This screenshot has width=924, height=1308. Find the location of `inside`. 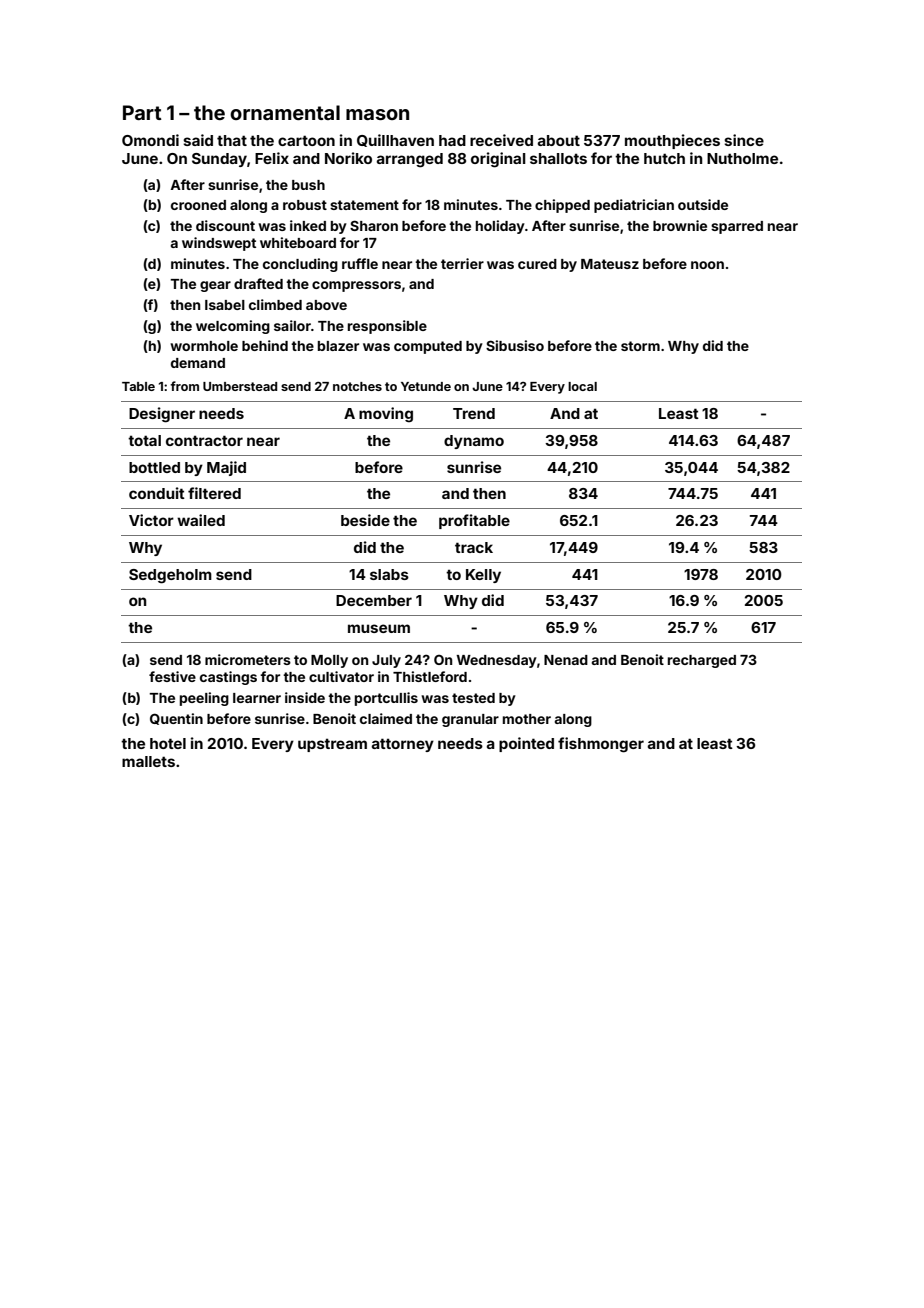

inside is located at coordinates (305, 697).
